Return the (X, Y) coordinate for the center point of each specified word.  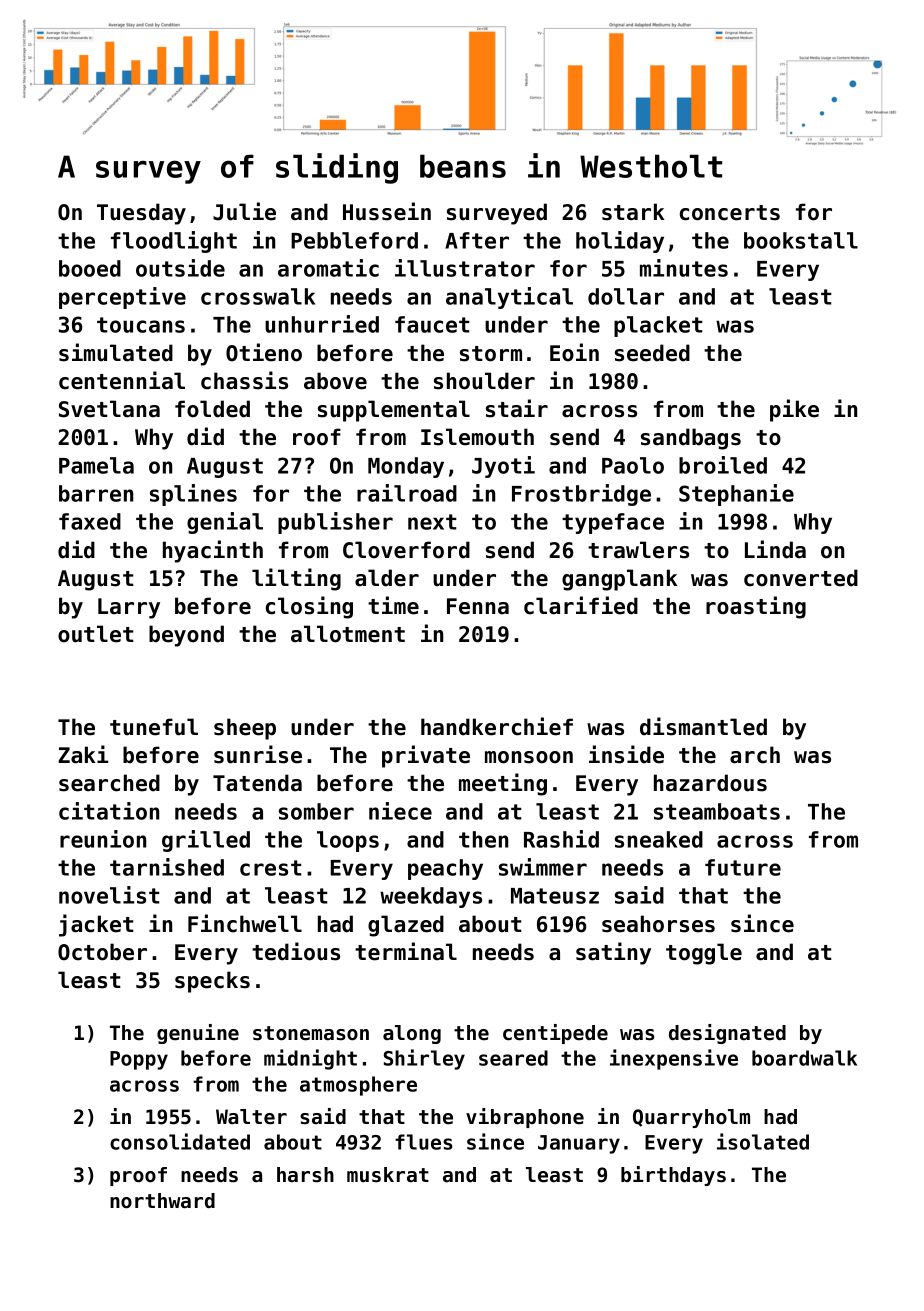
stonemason (311, 1033)
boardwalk (804, 1058)
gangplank (619, 580)
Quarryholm (691, 1118)
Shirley (424, 1059)
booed (90, 268)
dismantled (703, 726)
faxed (90, 521)
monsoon (529, 757)
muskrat (388, 1175)
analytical (509, 298)
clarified (581, 605)
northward (162, 1201)
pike (794, 410)
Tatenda (257, 783)
